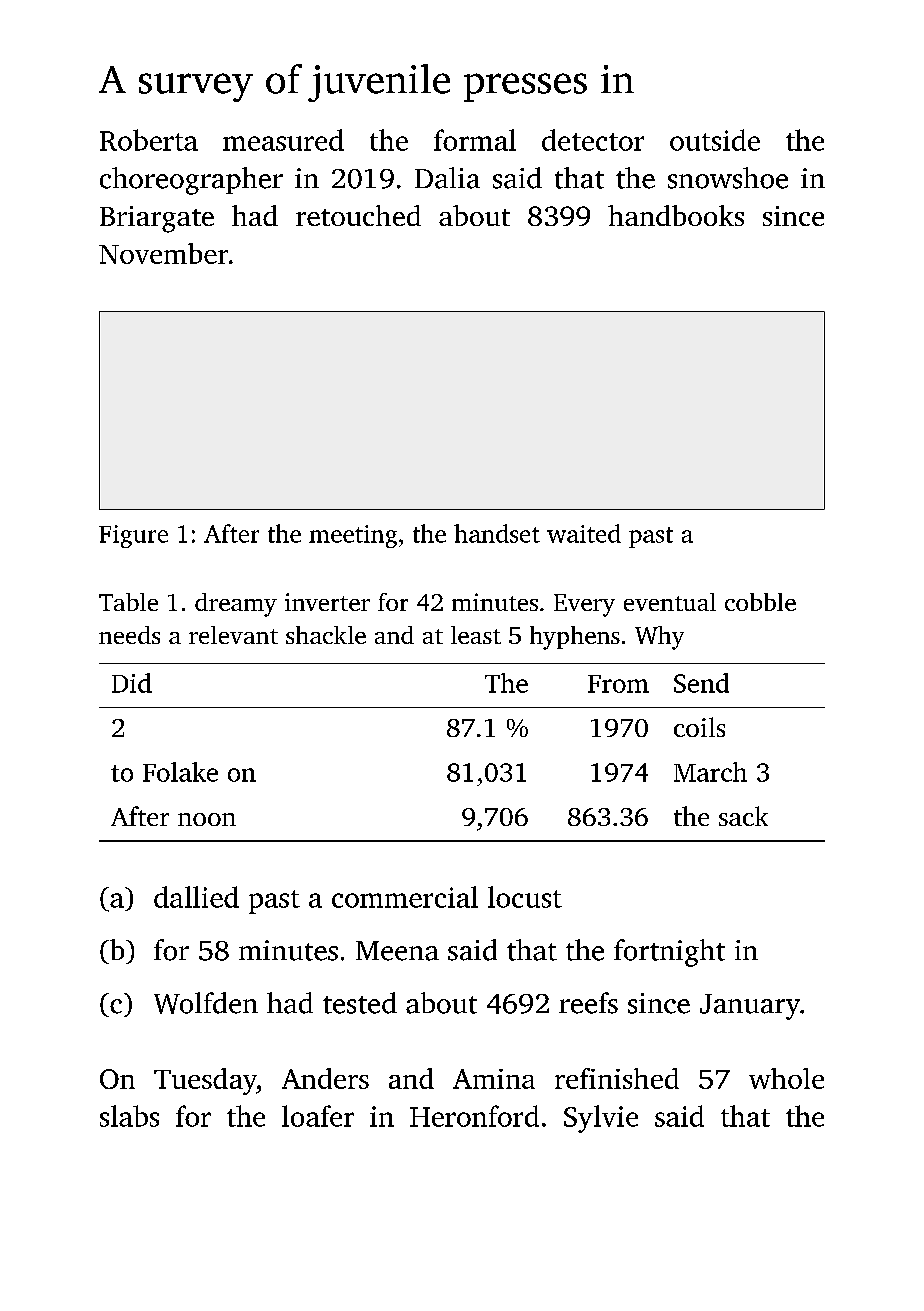 This page has width=924, height=1311. Describe the element at coordinates (283, 140) in the page. I see `measured` at that location.
